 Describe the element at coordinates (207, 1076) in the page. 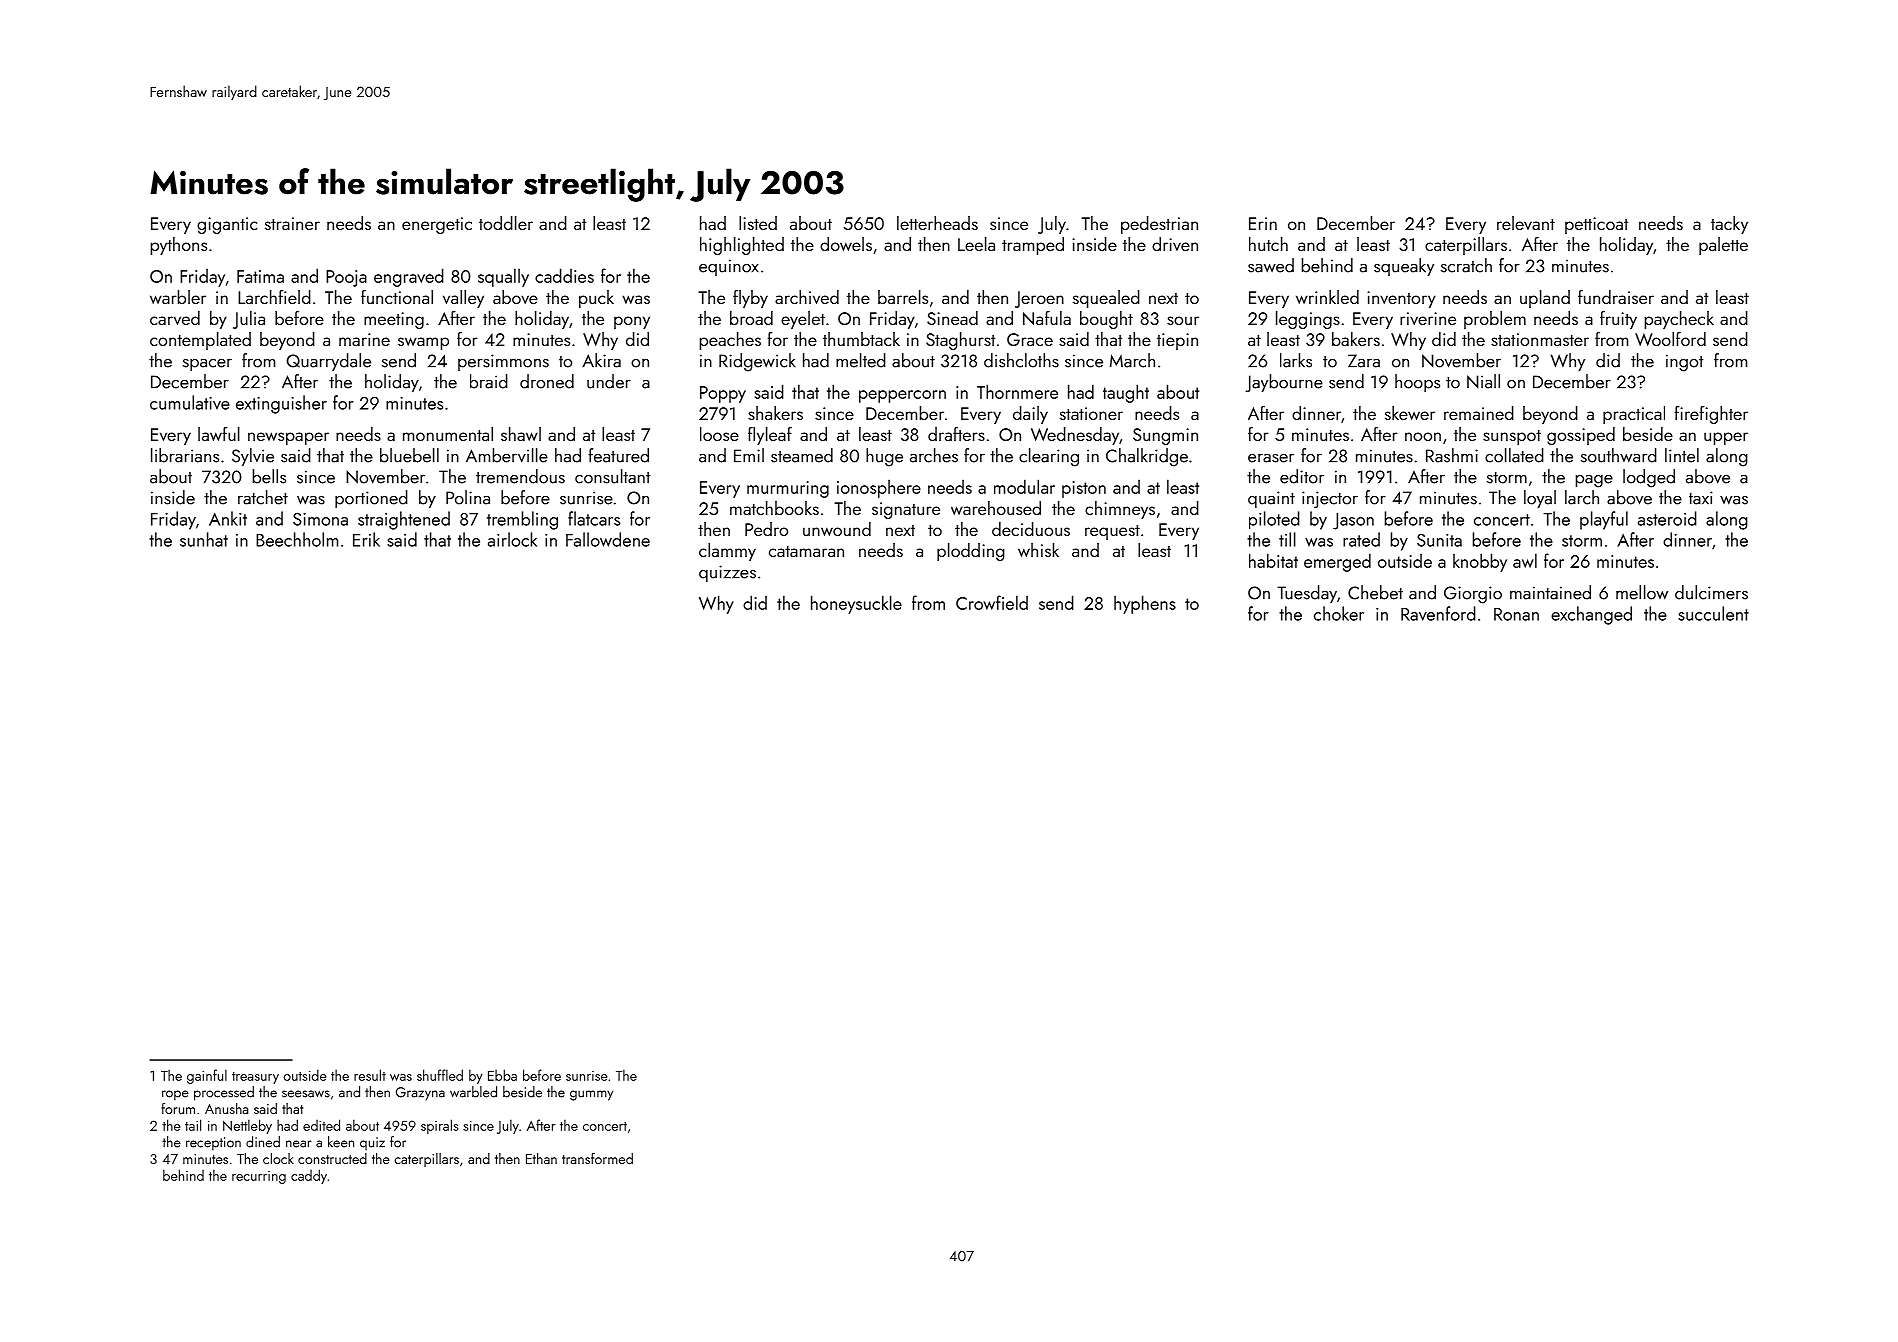

I see `gainful` at that location.
